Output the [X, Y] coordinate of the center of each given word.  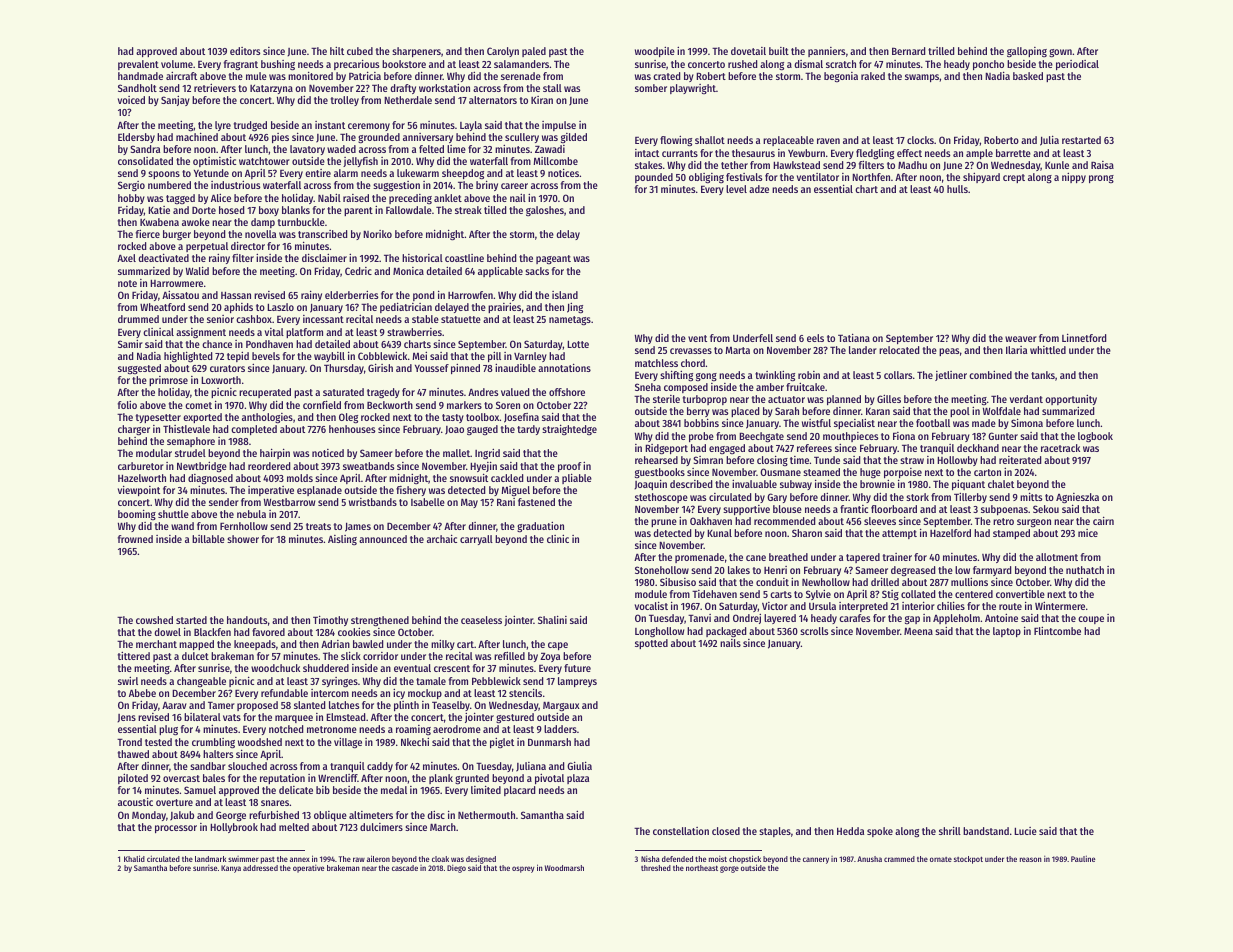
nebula [251, 514]
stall [552, 88]
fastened [536, 502]
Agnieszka [1077, 498]
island [565, 295]
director [248, 245]
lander [863, 350]
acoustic [135, 801]
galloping [1027, 52]
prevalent [138, 65]
